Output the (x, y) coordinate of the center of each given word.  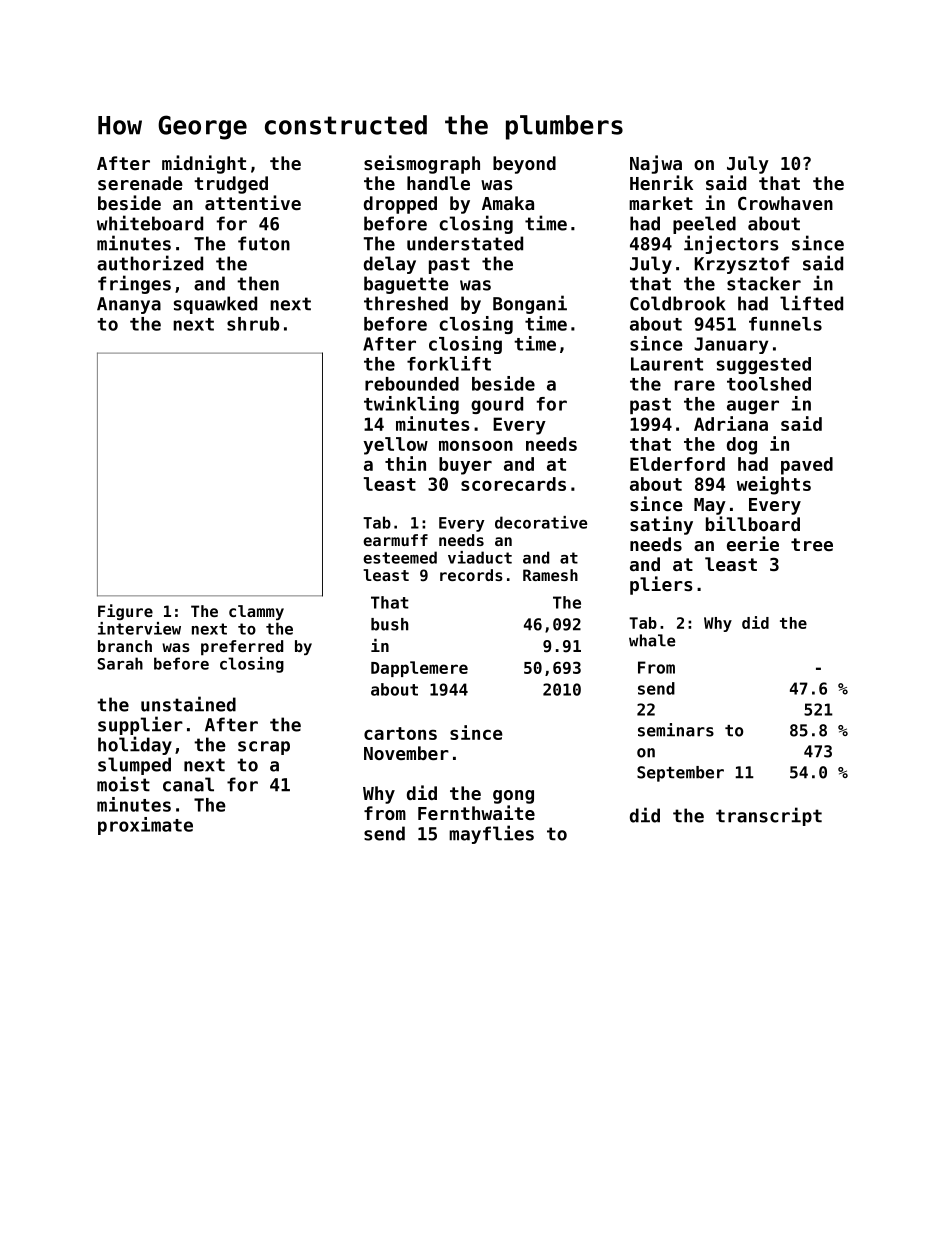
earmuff (395, 540)
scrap (264, 748)
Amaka (508, 203)
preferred (242, 647)
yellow (395, 446)
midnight (204, 164)
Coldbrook (677, 303)
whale (652, 640)
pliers (661, 585)
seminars (676, 730)
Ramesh (550, 575)
